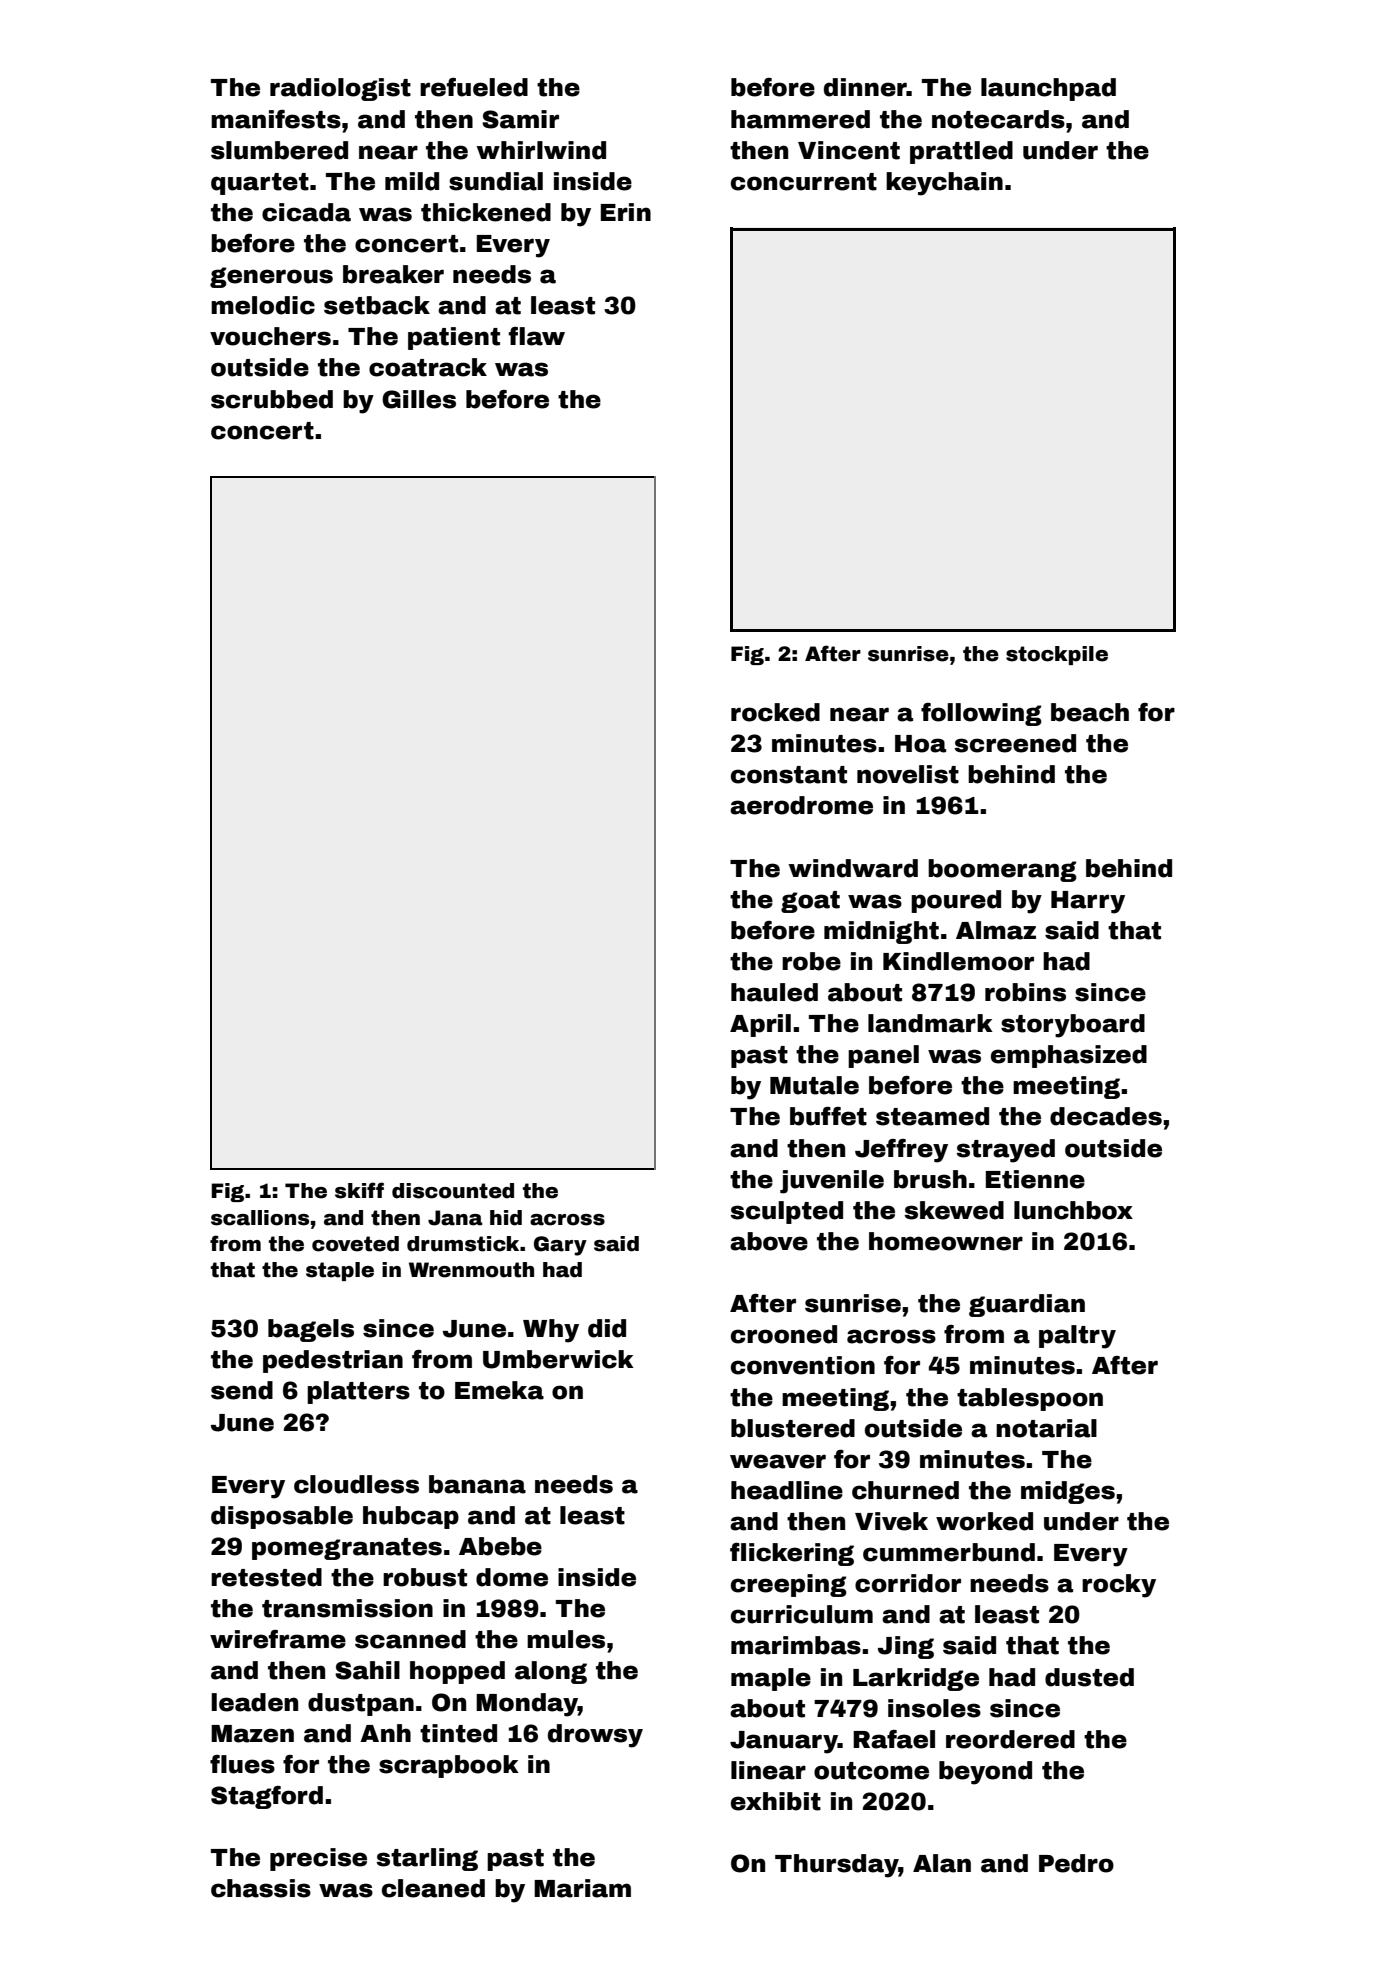 The width and height of the screenshot is (1386, 1969). I want to click on midges, so click(1068, 1492).
